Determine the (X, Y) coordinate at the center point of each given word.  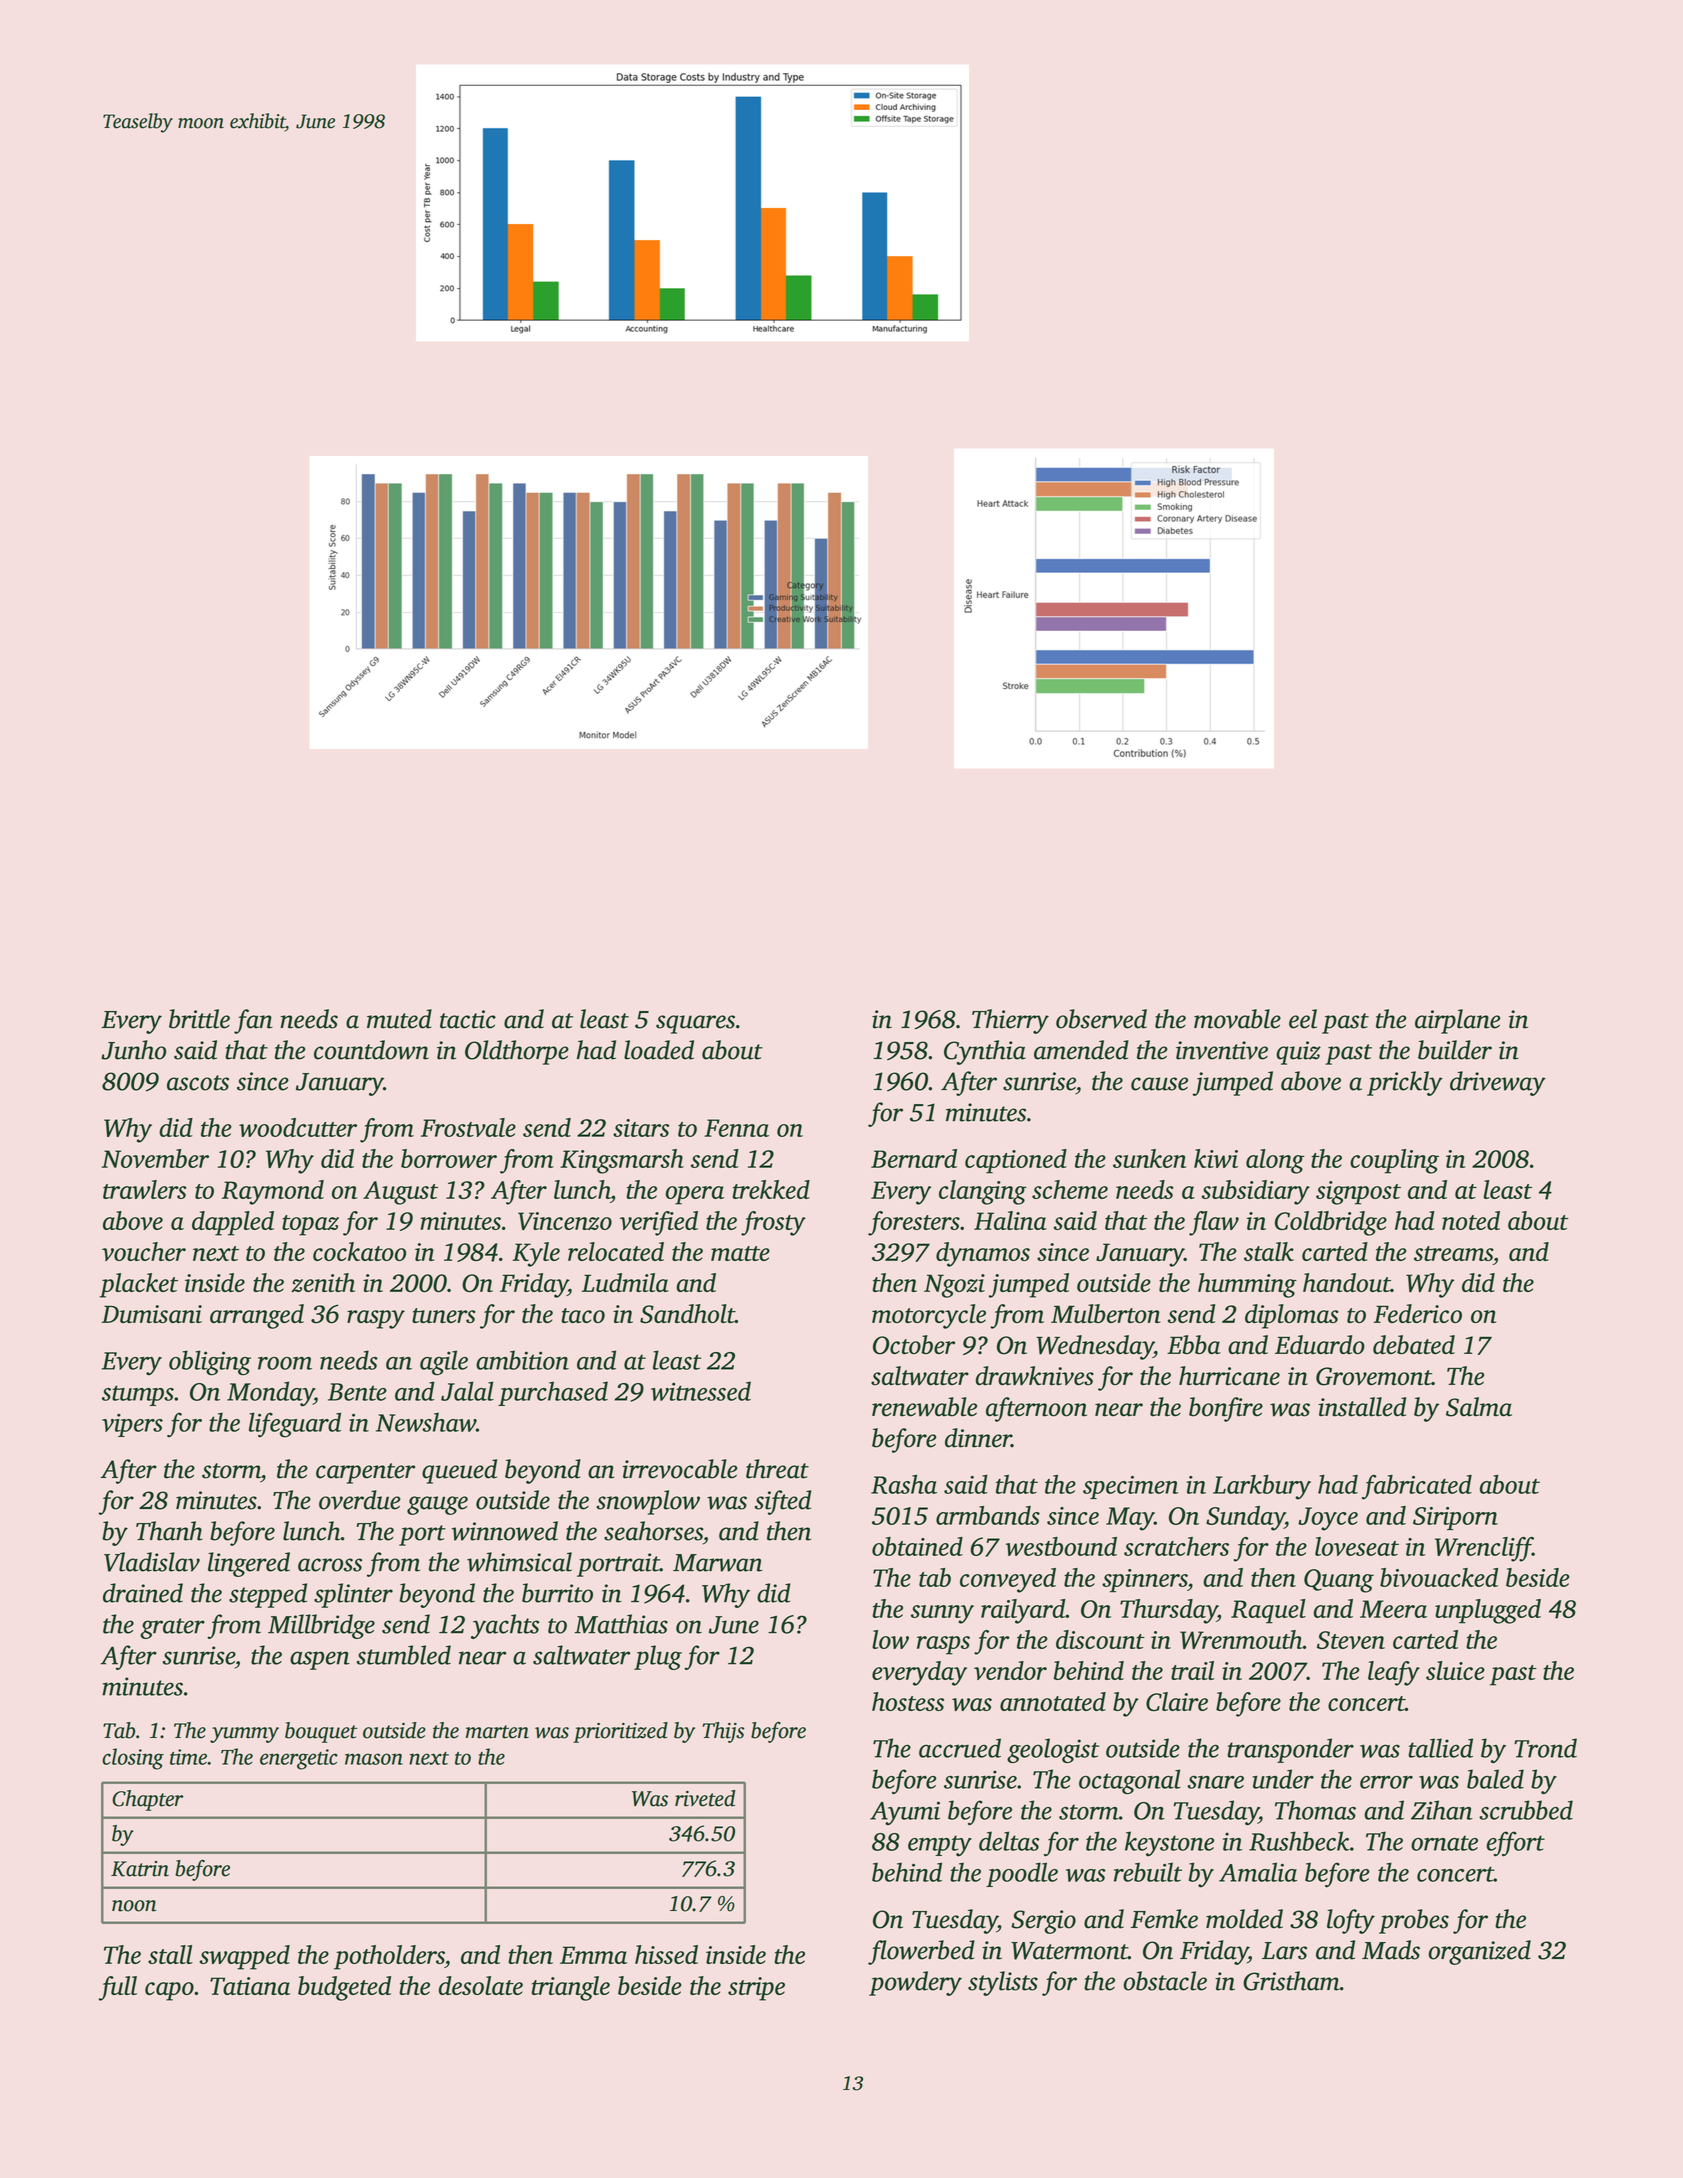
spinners (1144, 1581)
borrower (449, 1158)
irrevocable (680, 1469)
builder (1455, 1050)
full (118, 1988)
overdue (360, 1500)
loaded (659, 1050)
